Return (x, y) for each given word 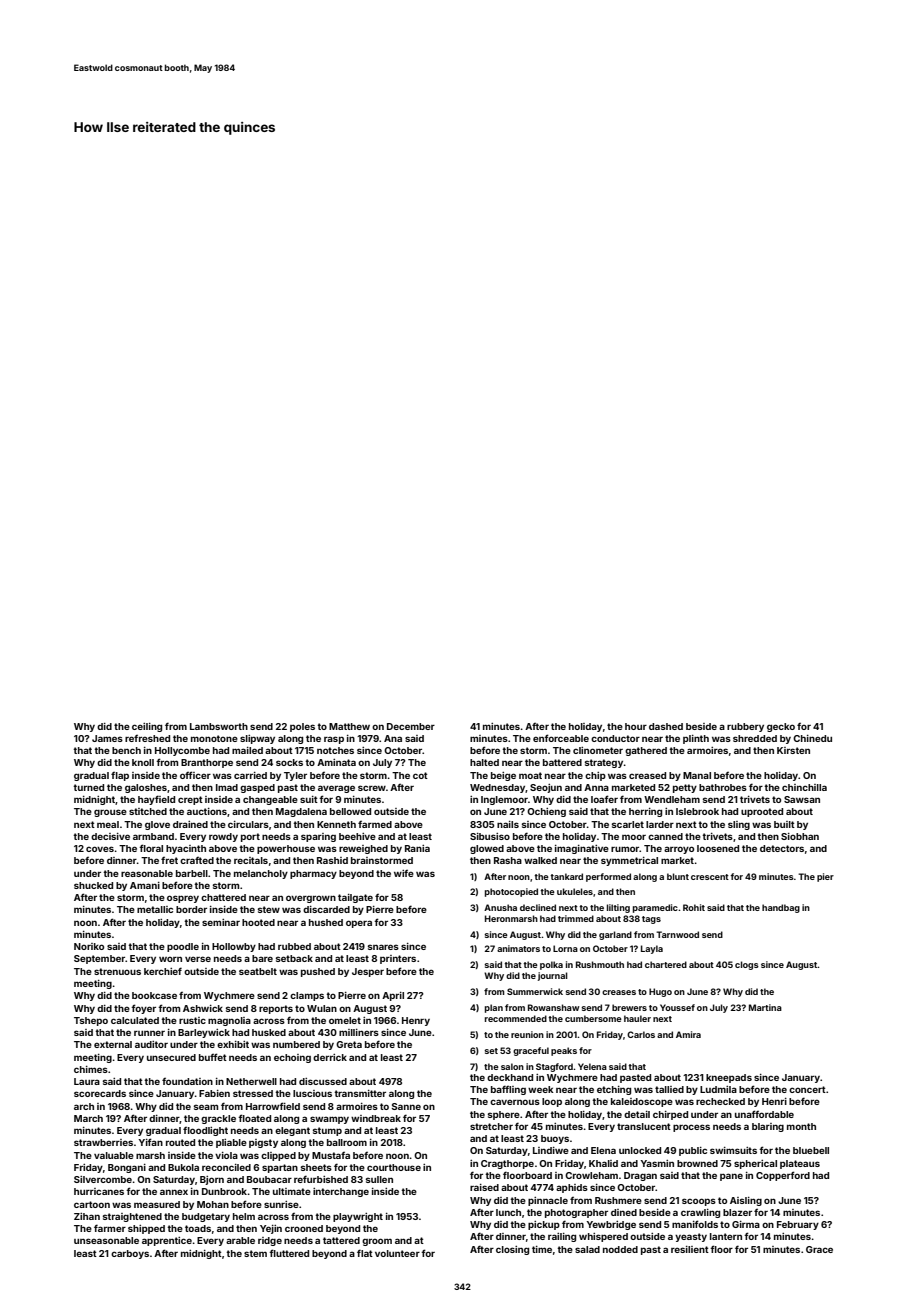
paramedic (655, 908)
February (798, 1225)
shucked (93, 885)
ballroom (347, 1142)
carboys (130, 1254)
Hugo (660, 992)
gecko (781, 727)
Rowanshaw (553, 1007)
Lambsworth (219, 726)
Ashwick (203, 1008)
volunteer (397, 1253)
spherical (755, 1164)
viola (226, 1155)
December (411, 726)
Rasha (508, 860)
